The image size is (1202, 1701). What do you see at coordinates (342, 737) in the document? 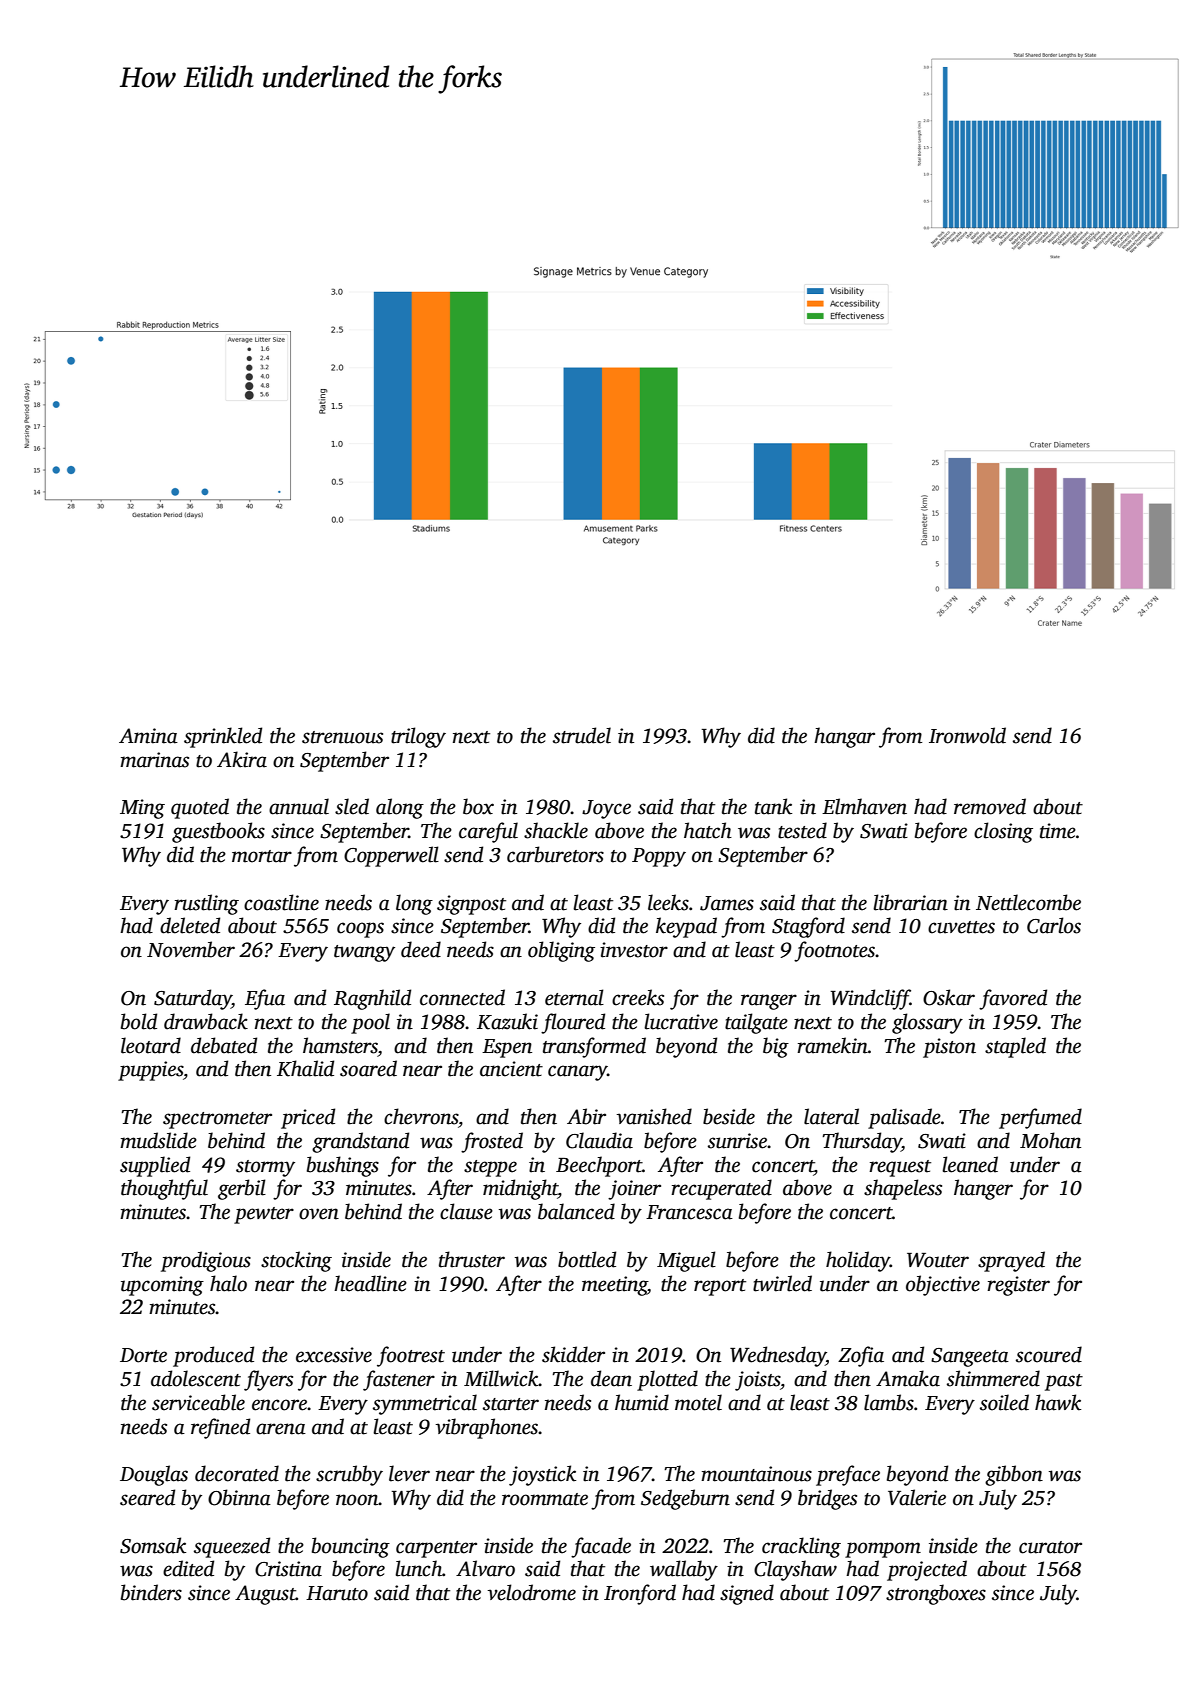
I see `strenuous` at bounding box center [342, 737].
